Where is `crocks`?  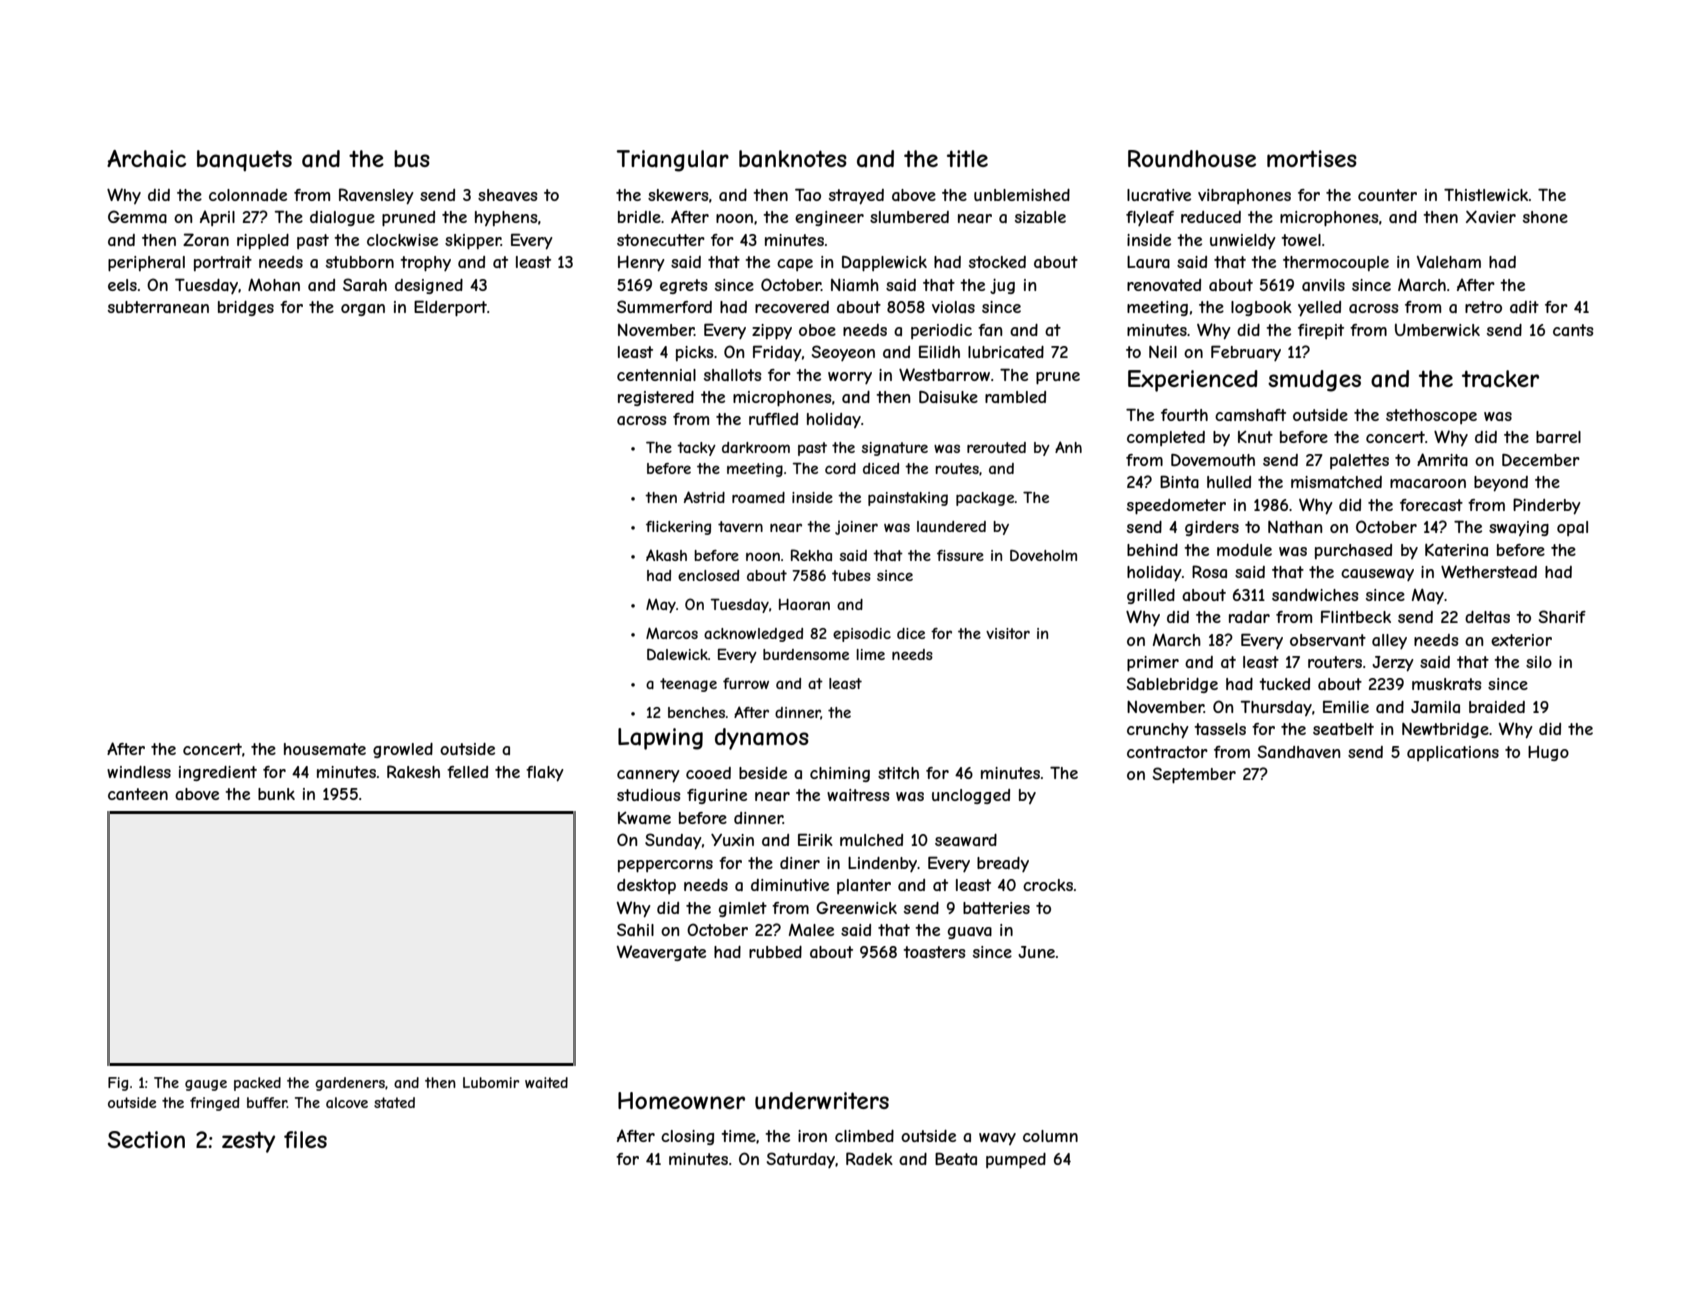
crocks is located at coordinates (1048, 885).
